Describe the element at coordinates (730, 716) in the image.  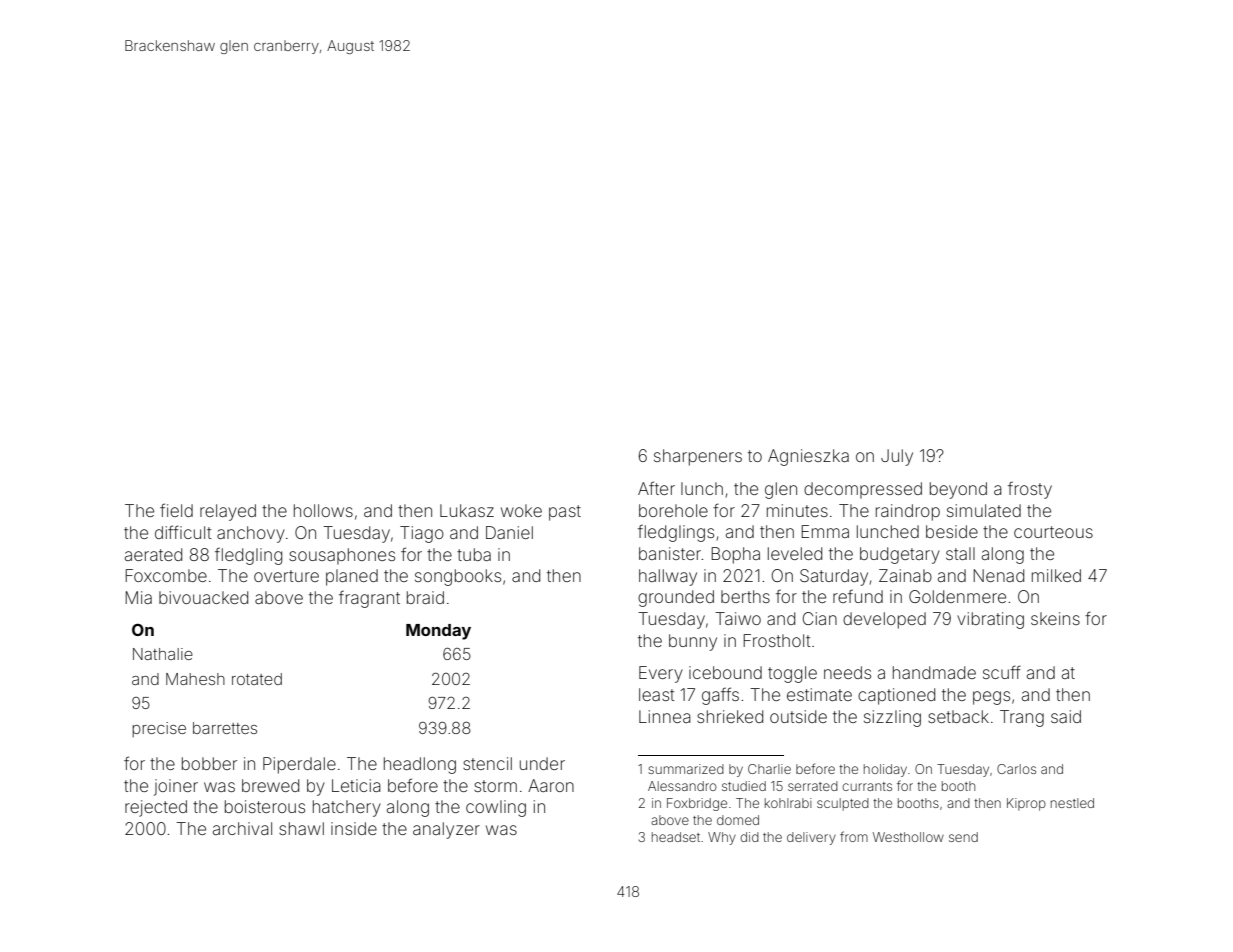
I see `shrieked` at that location.
